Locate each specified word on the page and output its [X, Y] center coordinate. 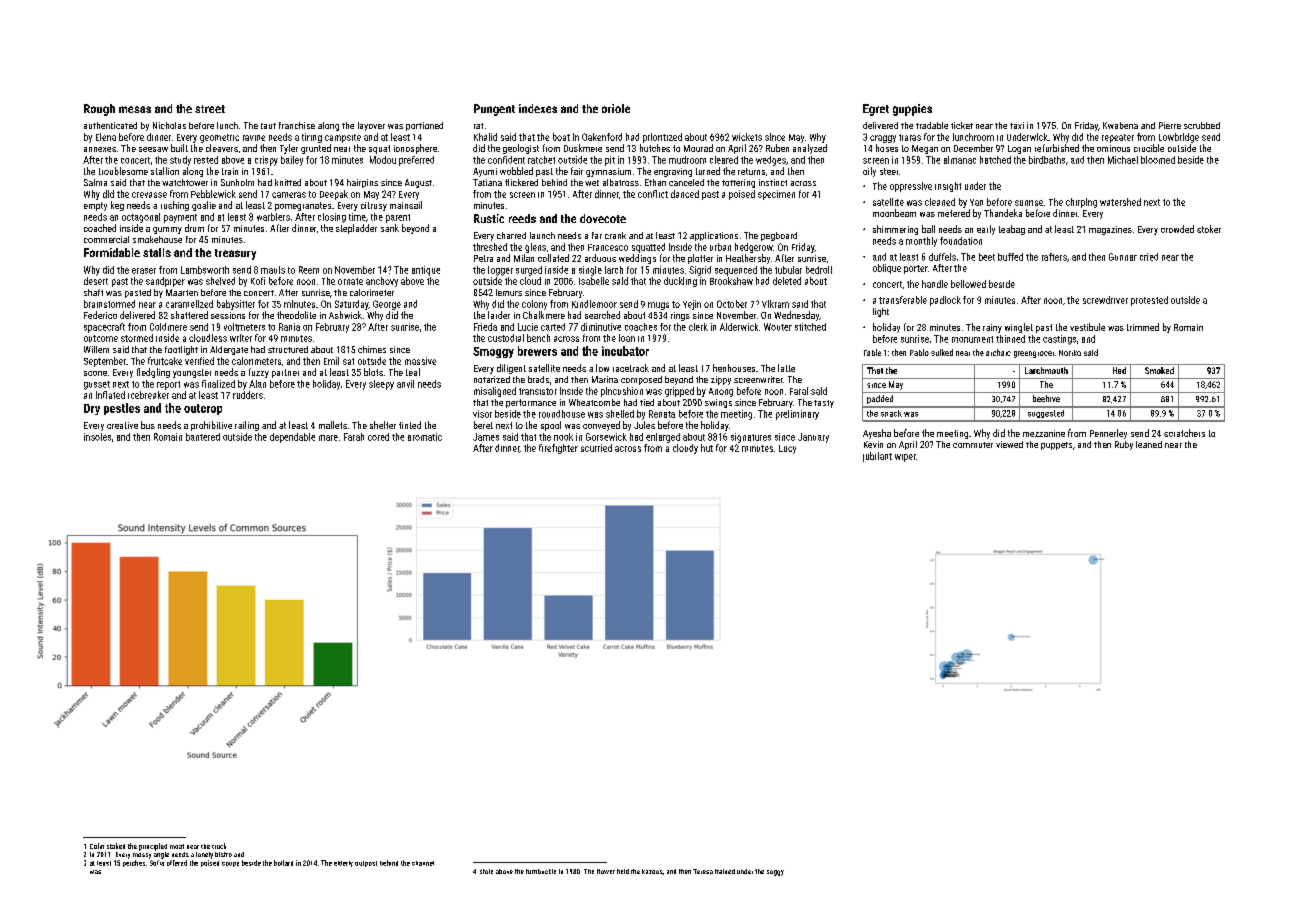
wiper [905, 458]
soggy [775, 873]
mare [328, 438]
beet [987, 257]
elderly [343, 864]
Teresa [703, 871]
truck [219, 846]
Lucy [787, 449]
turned [708, 171]
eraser [144, 271]
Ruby [1124, 445]
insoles [97, 437]
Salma [95, 182]
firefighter [558, 449]
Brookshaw [731, 281]
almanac [960, 160]
